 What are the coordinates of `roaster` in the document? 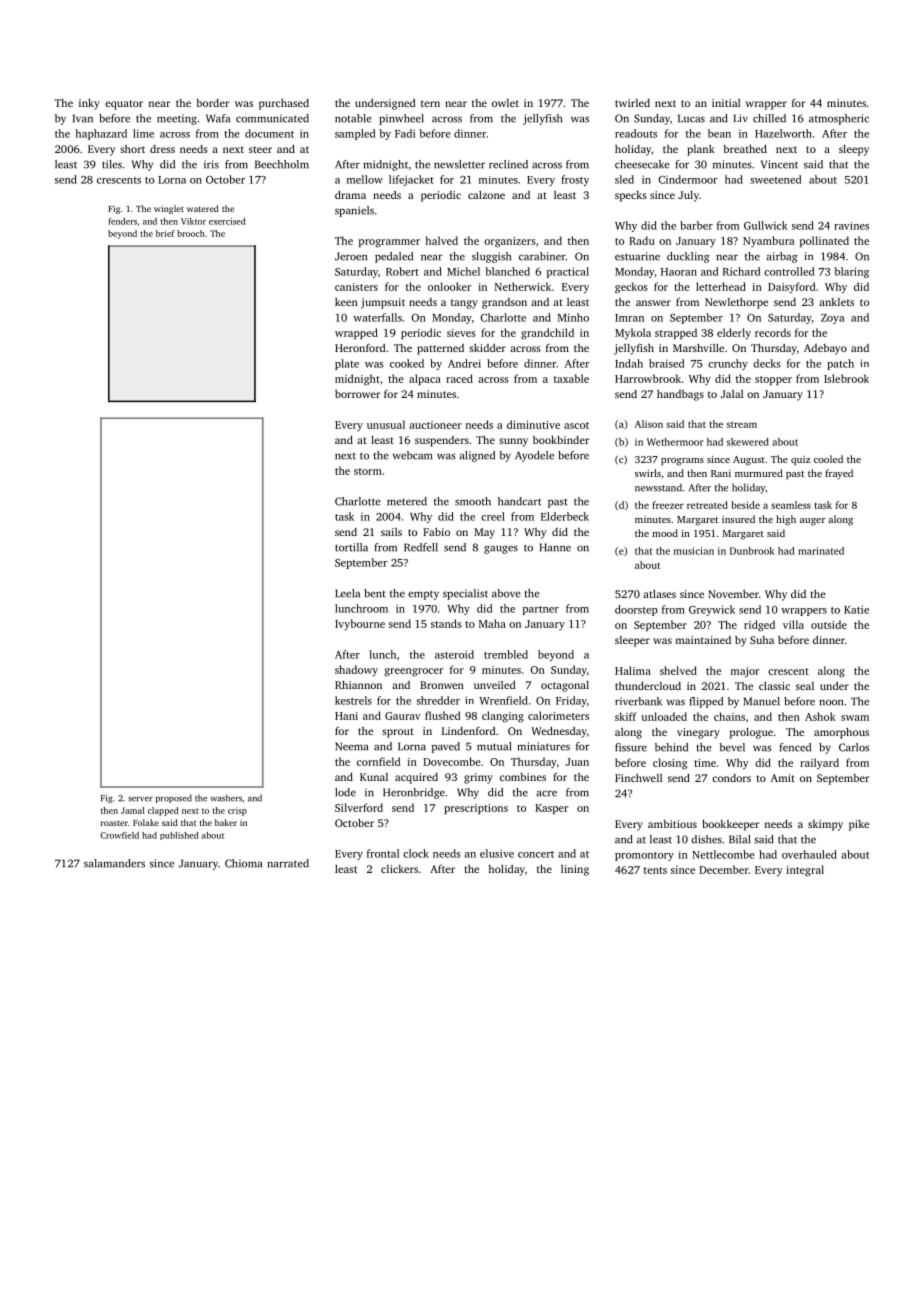 It's located at (114, 823).
